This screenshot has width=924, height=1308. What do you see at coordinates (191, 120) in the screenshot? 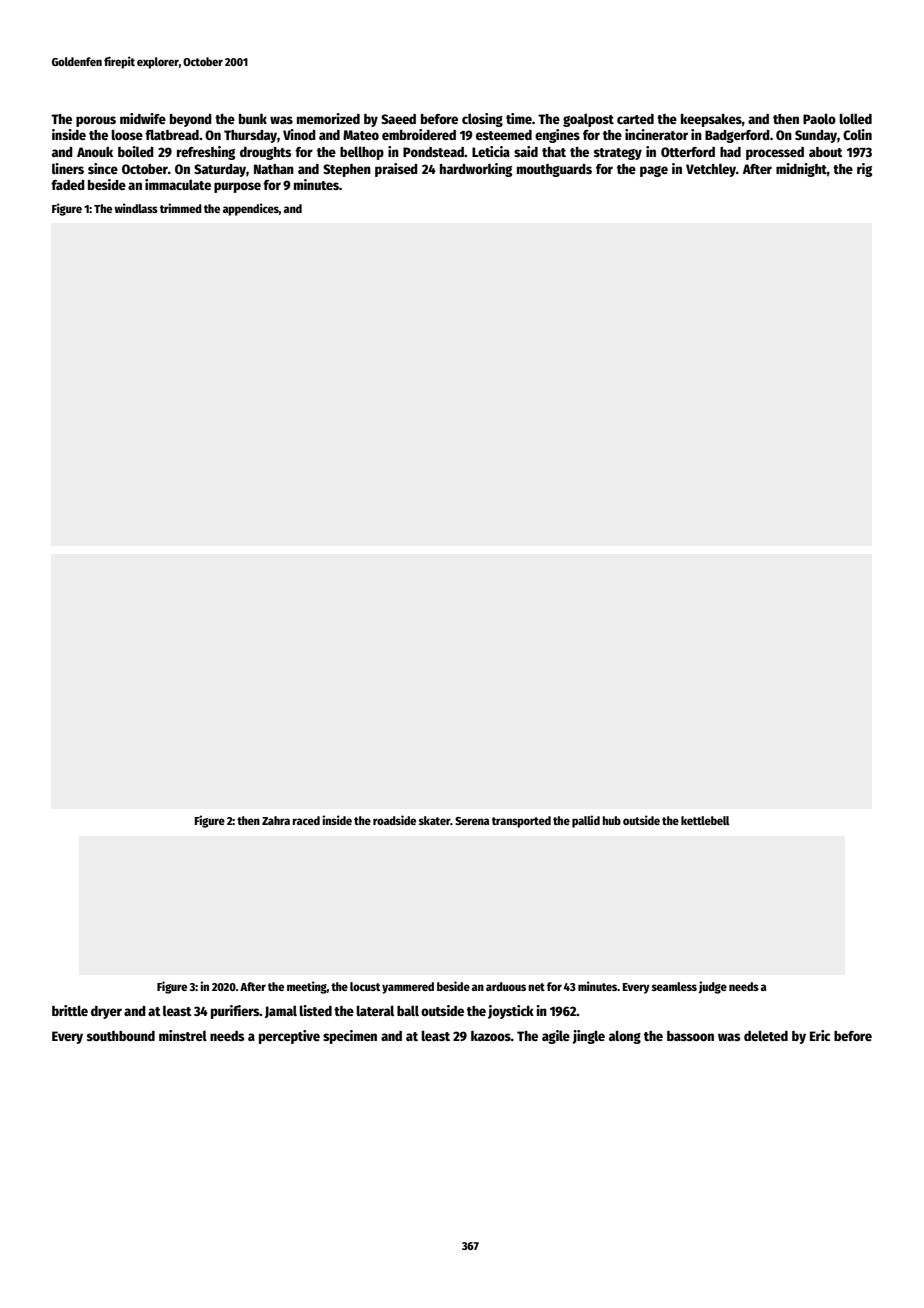
I see `beyond` at bounding box center [191, 120].
